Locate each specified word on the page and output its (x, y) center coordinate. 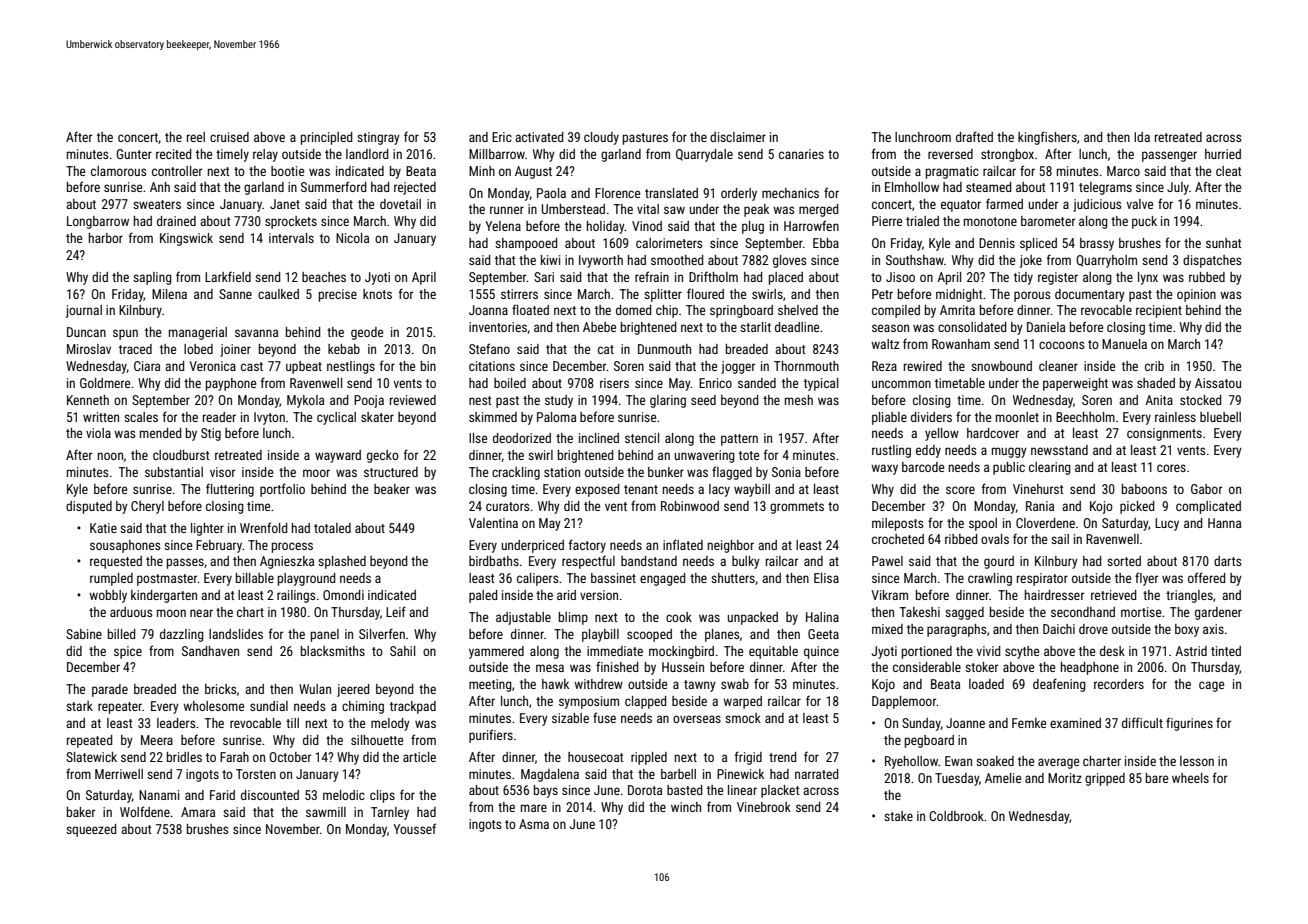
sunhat (1223, 243)
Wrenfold (263, 527)
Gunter (134, 154)
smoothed (677, 260)
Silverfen (382, 633)
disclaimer (738, 137)
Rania (1040, 506)
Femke (1029, 723)
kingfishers (1047, 138)
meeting (490, 685)
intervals (291, 238)
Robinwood (690, 506)
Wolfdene (145, 811)
